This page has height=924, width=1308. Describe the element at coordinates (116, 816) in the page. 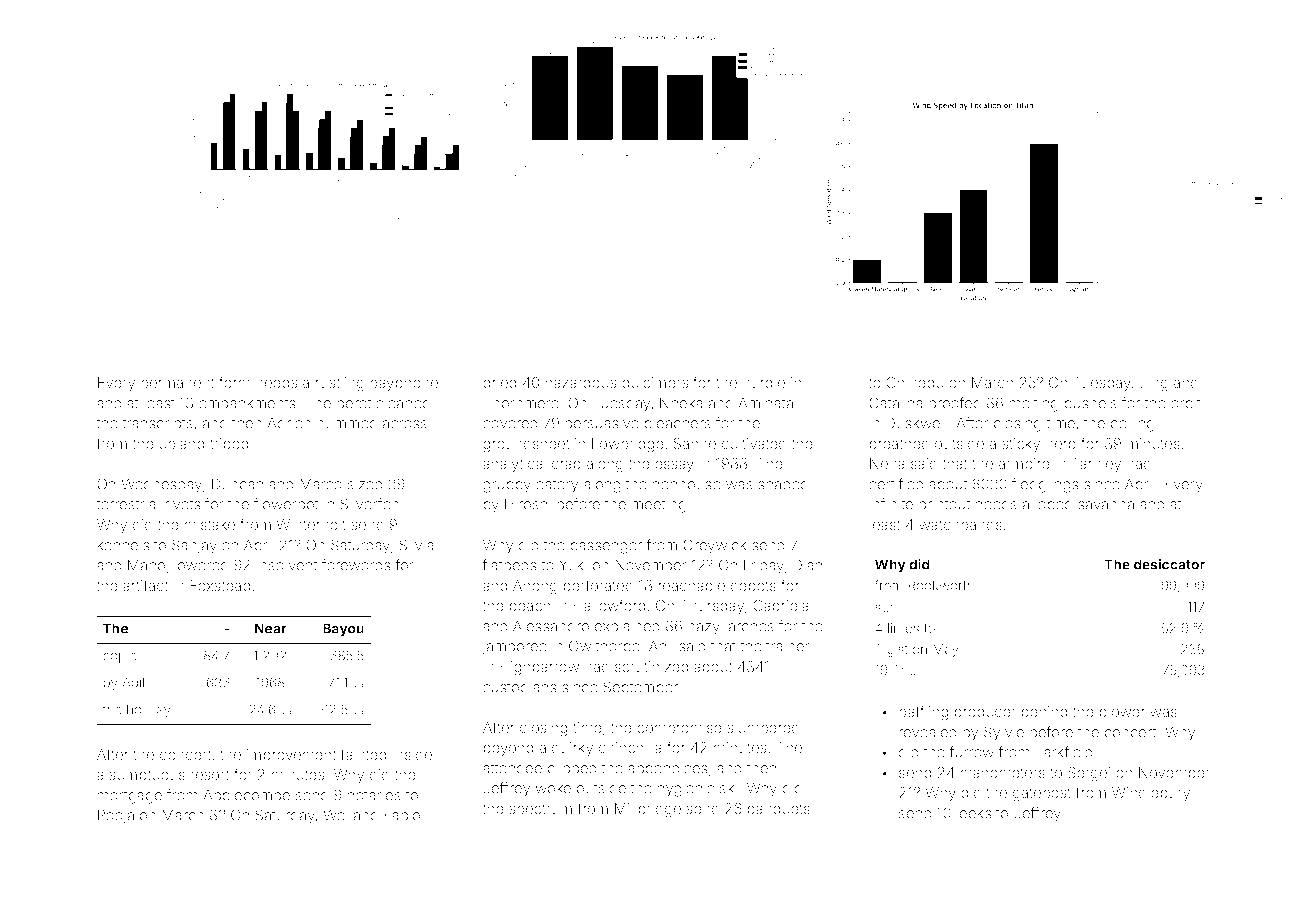

I see `Pooja` at that location.
